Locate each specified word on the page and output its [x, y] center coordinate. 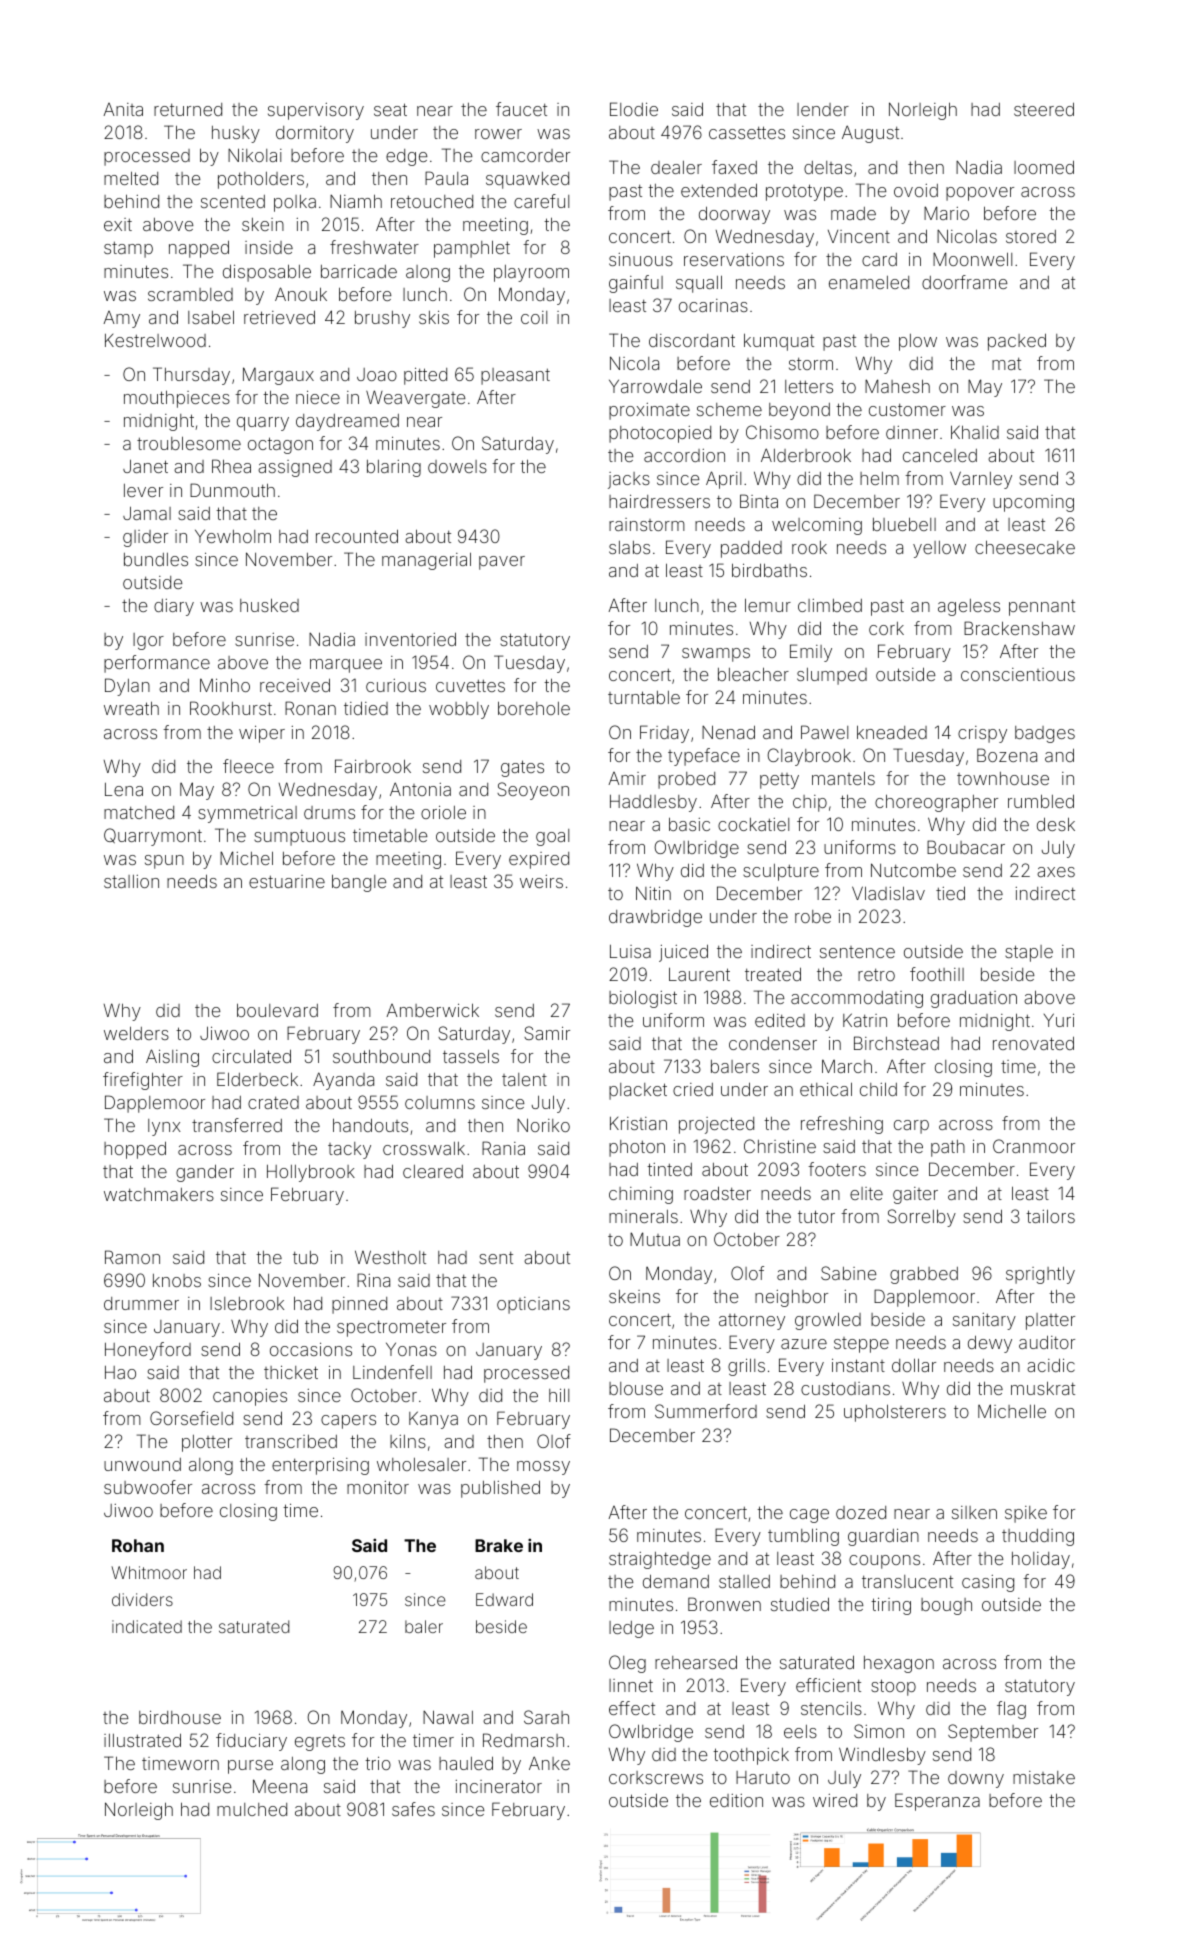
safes [413, 1809]
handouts [370, 1125]
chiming [641, 1195]
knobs [177, 1280]
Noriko [543, 1125]
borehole [534, 708]
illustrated [142, 1740]
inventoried [410, 639]
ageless [969, 607]
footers [837, 1169]
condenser [773, 1043]
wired [835, 1800]
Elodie [634, 109]
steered [1044, 109]
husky [236, 134]
